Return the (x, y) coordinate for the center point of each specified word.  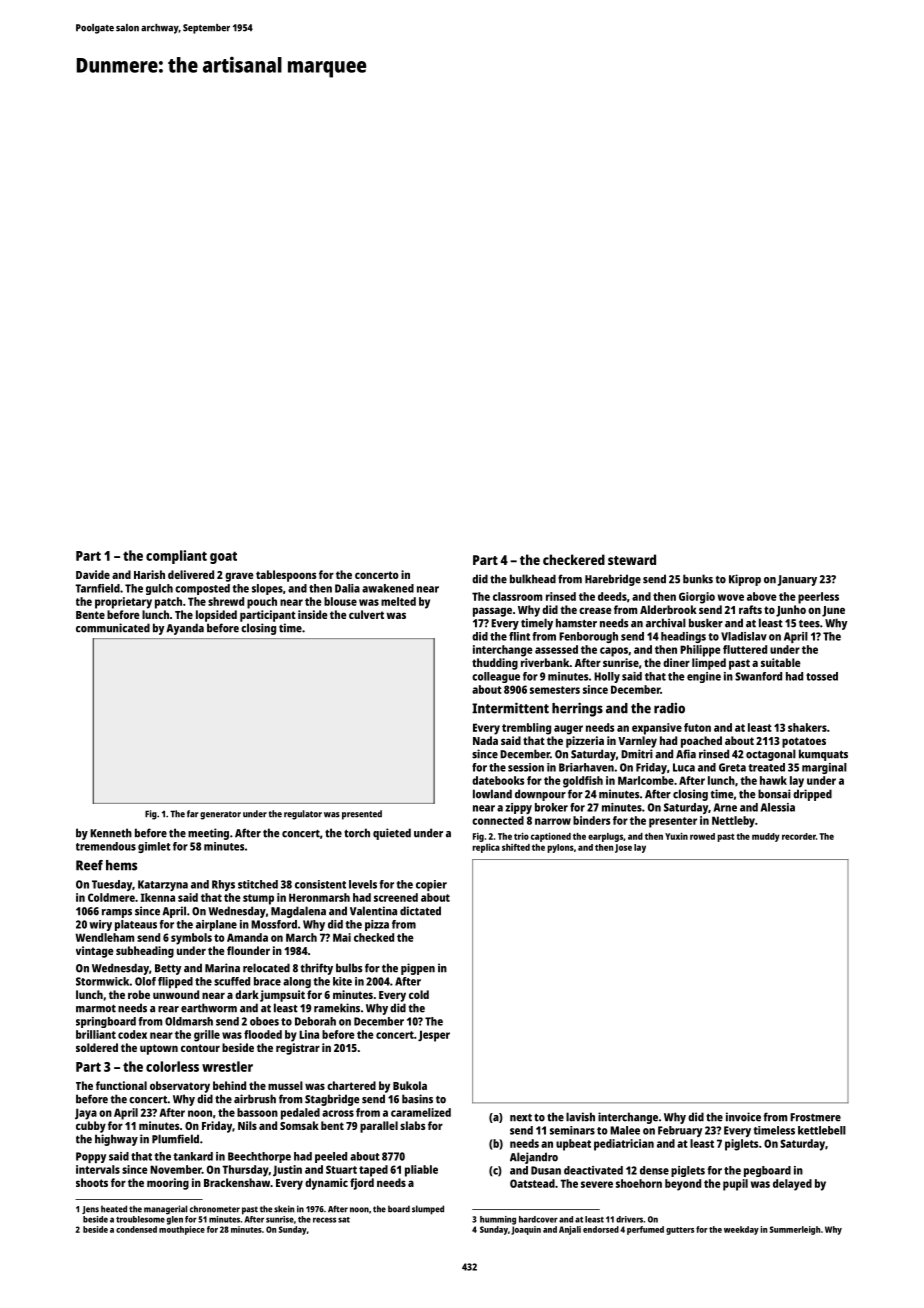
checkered (574, 559)
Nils (247, 1125)
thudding (495, 664)
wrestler (227, 1066)
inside (313, 614)
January (797, 580)
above (762, 596)
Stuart (341, 1169)
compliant (176, 557)
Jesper (434, 1036)
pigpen (418, 969)
